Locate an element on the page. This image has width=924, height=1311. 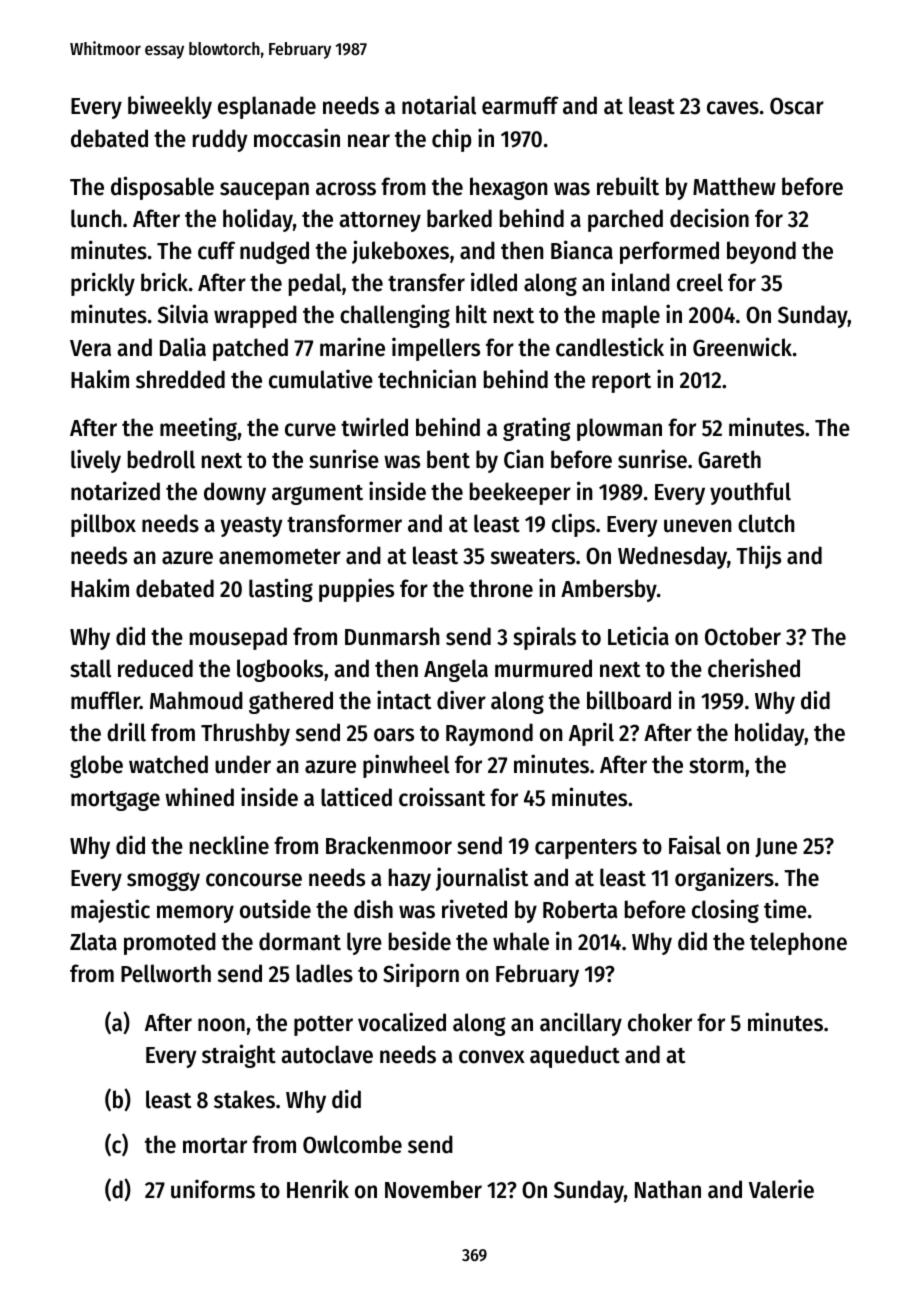
reduced is located at coordinates (155, 668).
